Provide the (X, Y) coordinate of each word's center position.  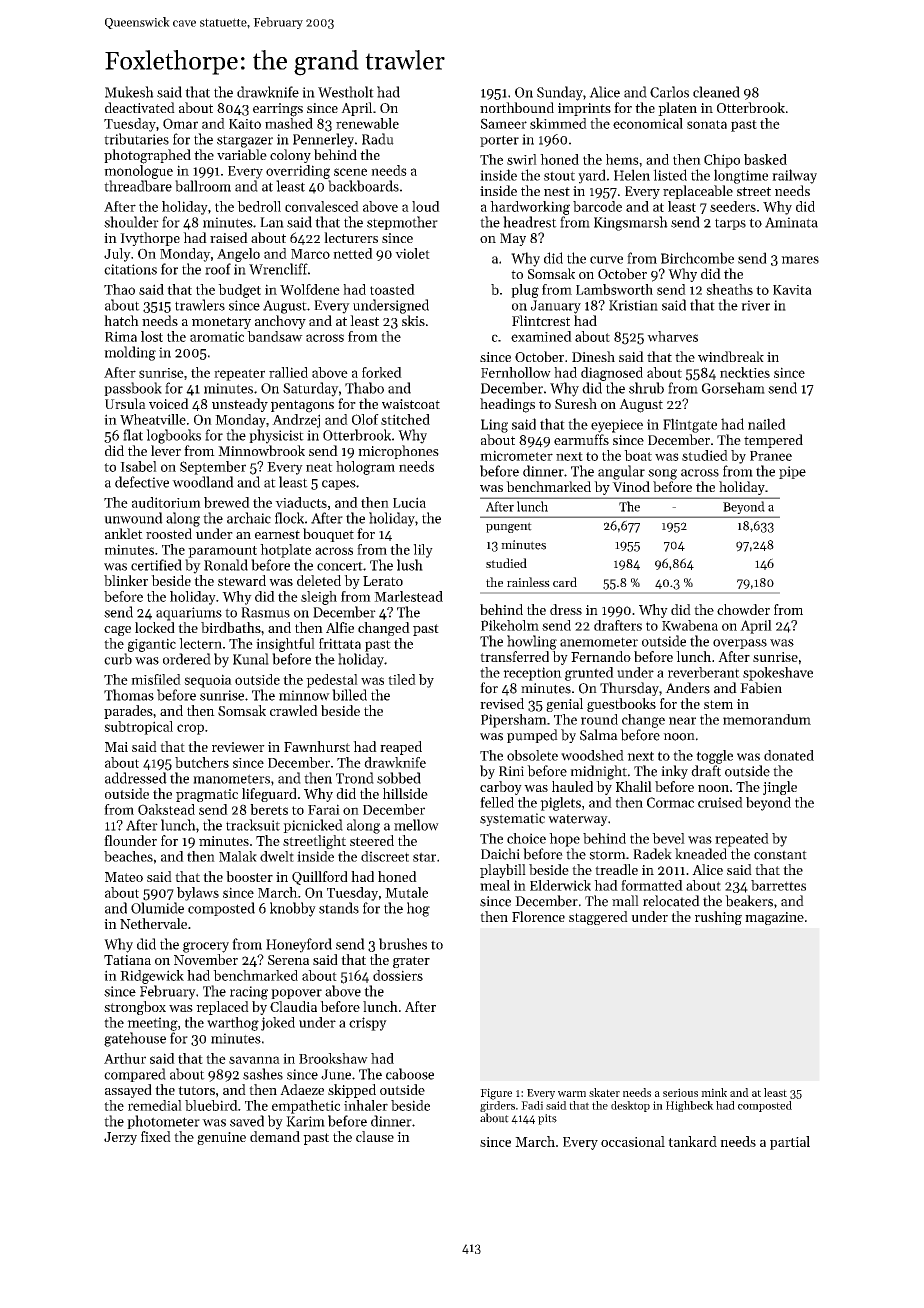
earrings (278, 110)
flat (133, 435)
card (565, 582)
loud (426, 206)
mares (800, 260)
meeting (152, 1024)
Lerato (383, 581)
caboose (410, 1074)
